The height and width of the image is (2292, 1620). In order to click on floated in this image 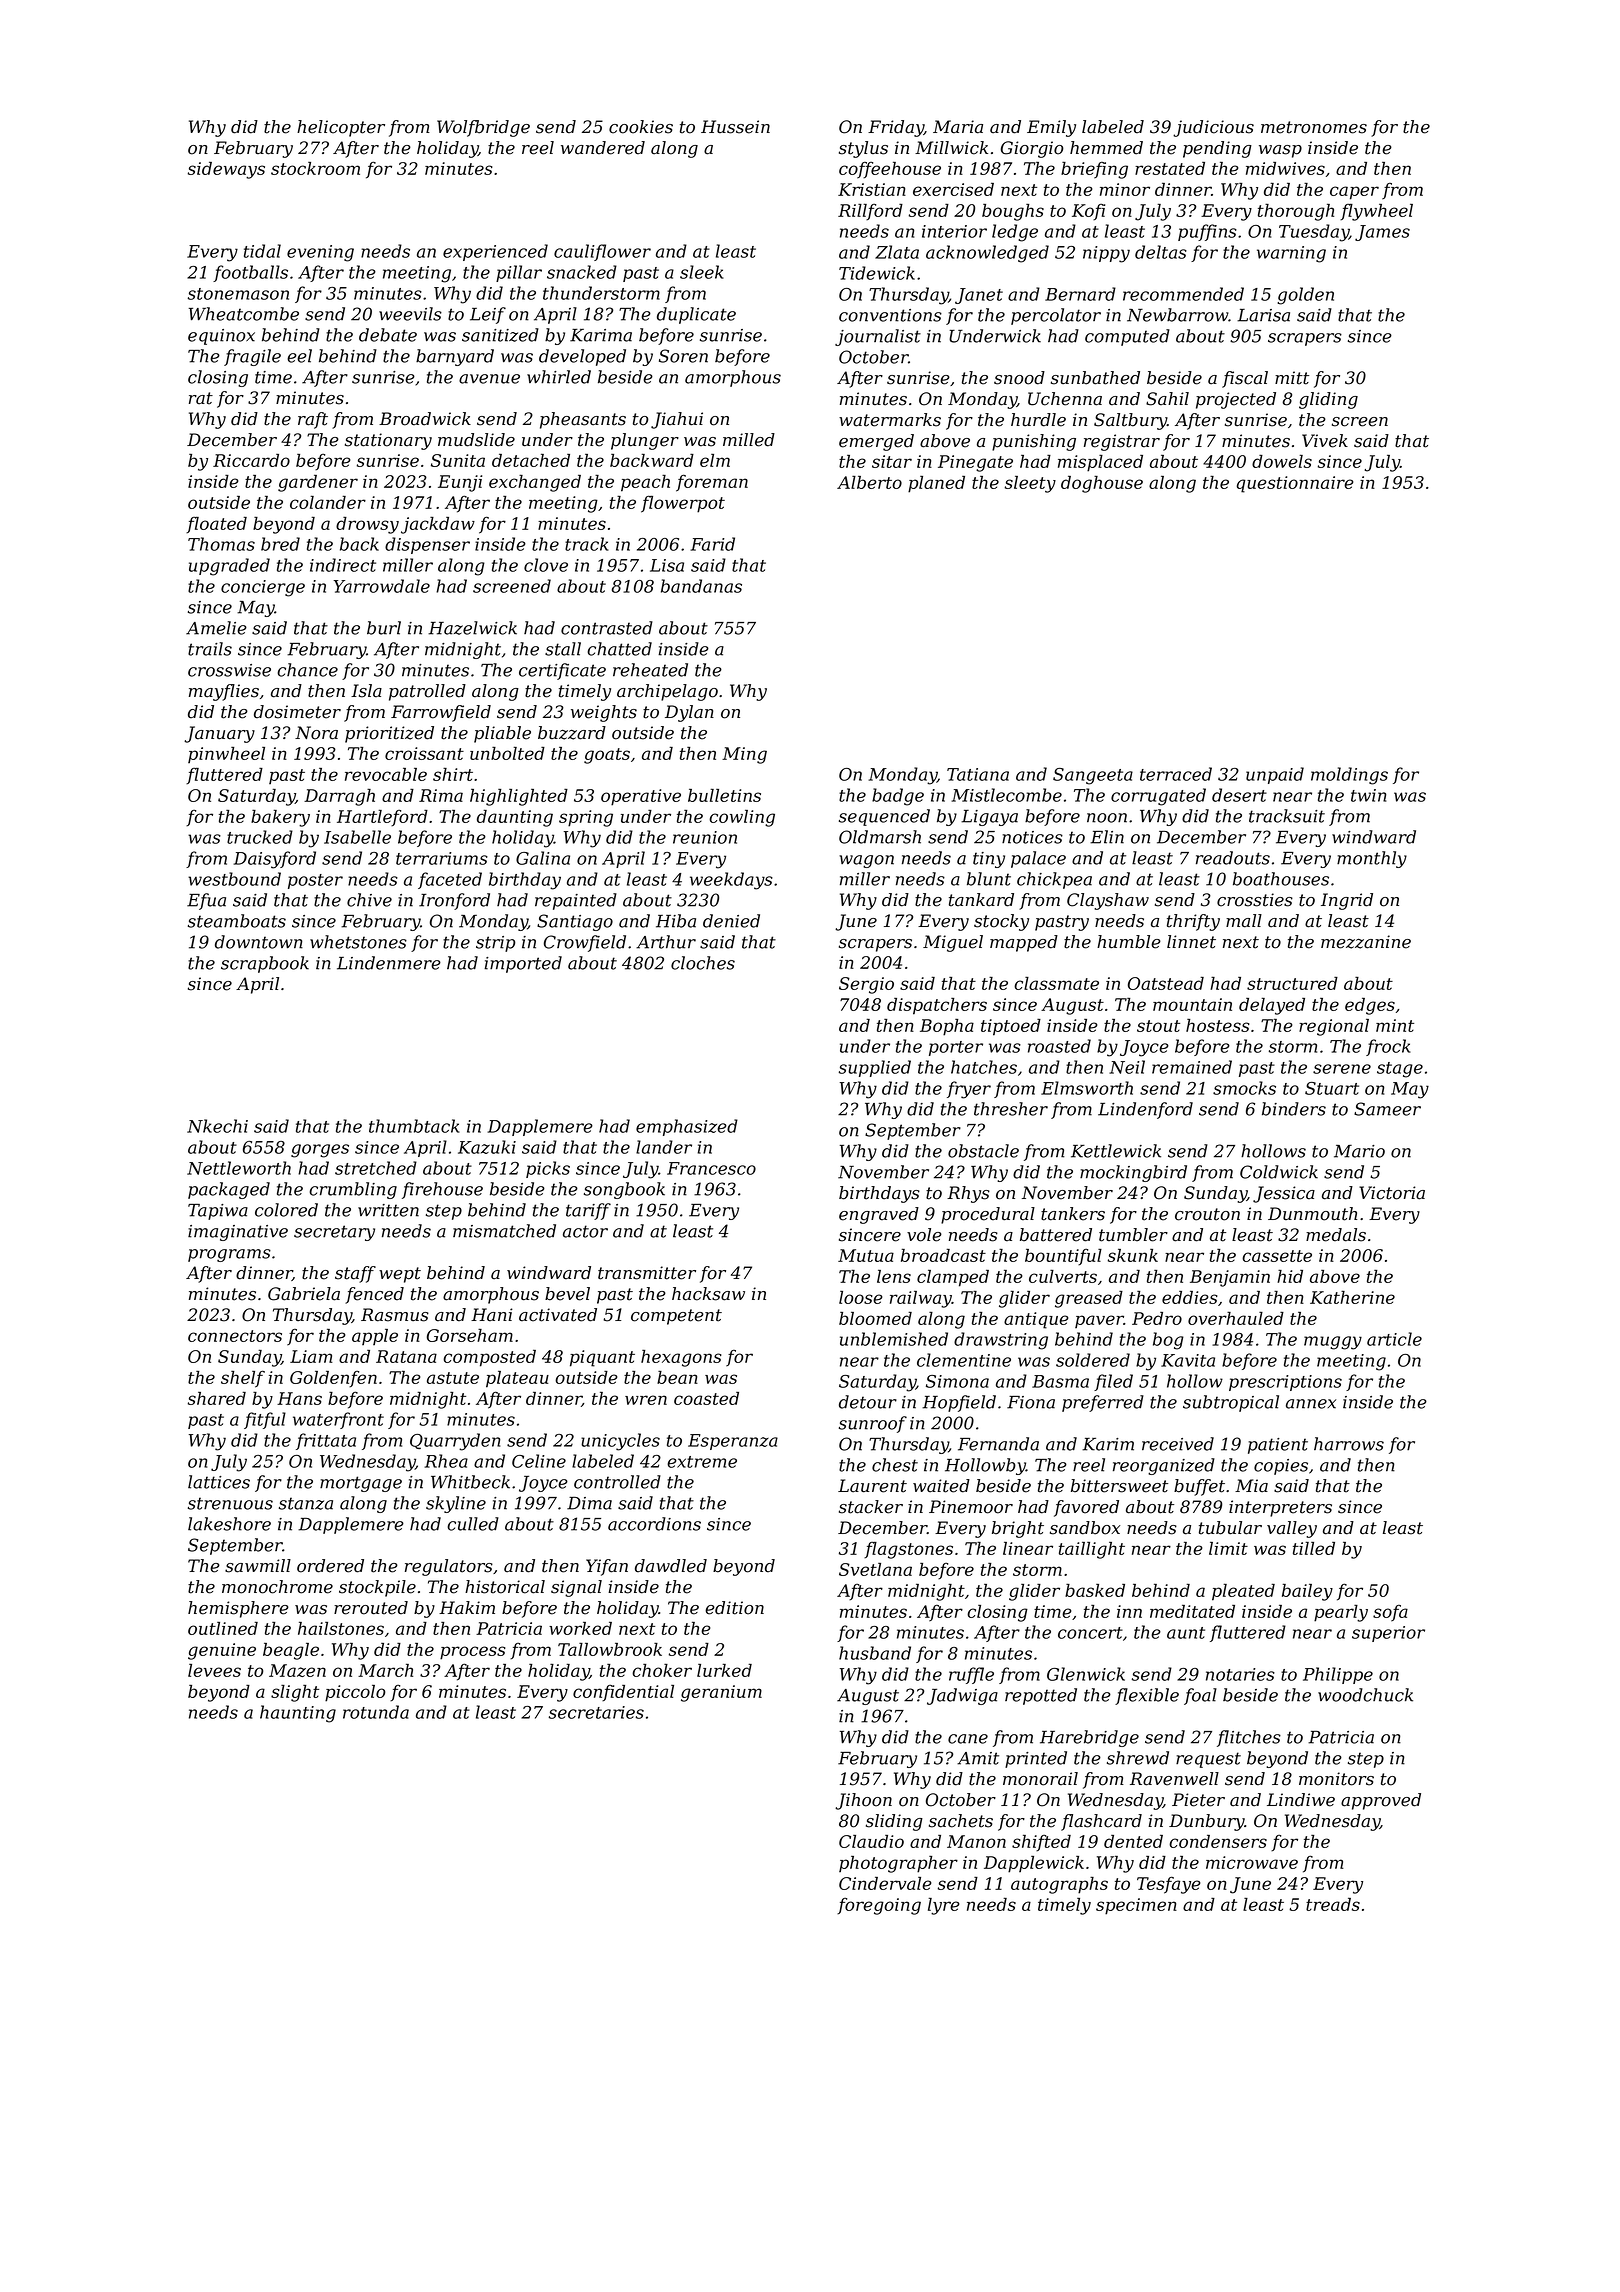, I will do `click(216, 524)`.
